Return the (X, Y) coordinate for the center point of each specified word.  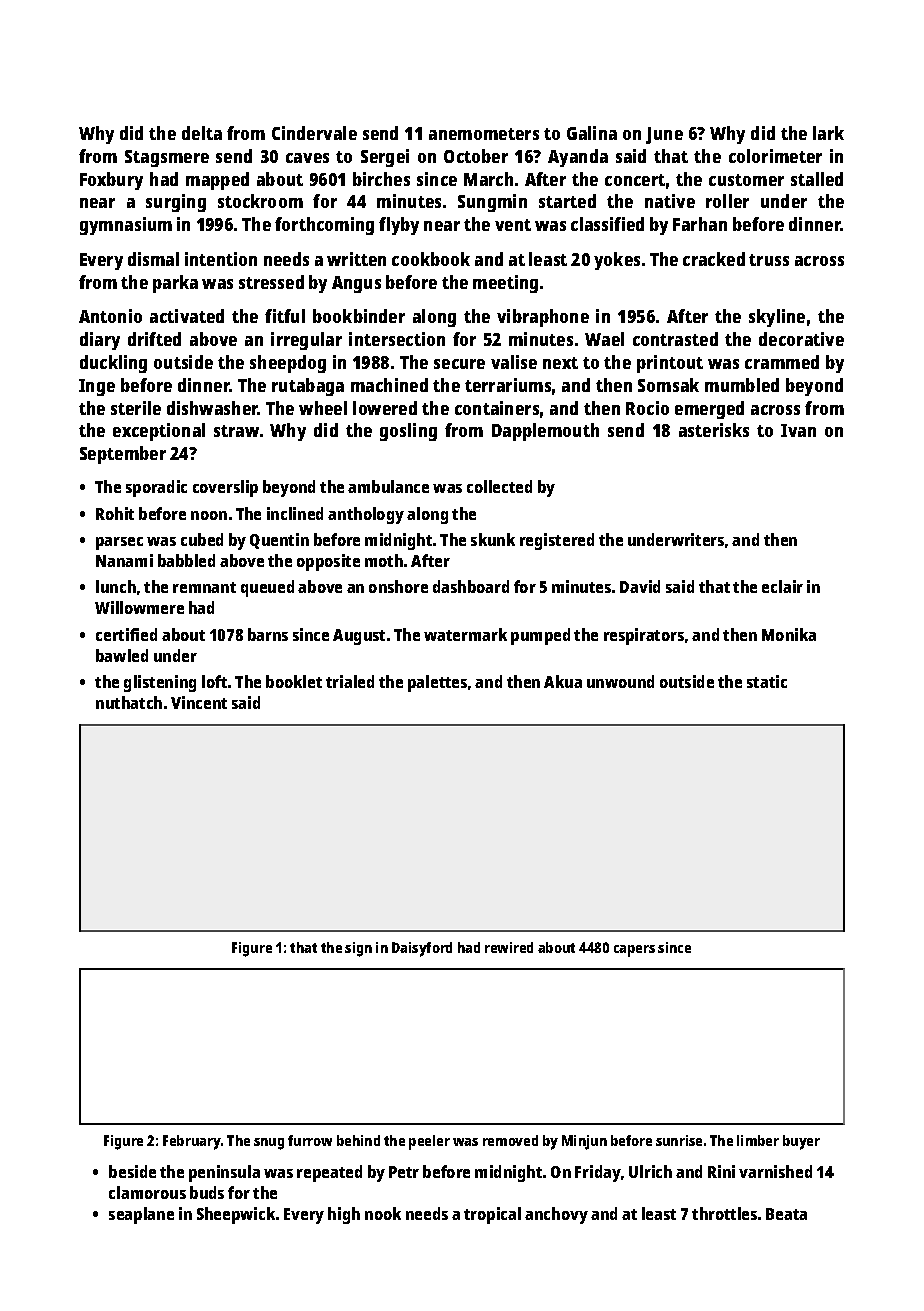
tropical (492, 1215)
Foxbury (111, 181)
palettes (437, 683)
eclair (782, 586)
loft (214, 681)
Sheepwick (236, 1215)
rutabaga (308, 387)
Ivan (798, 430)
